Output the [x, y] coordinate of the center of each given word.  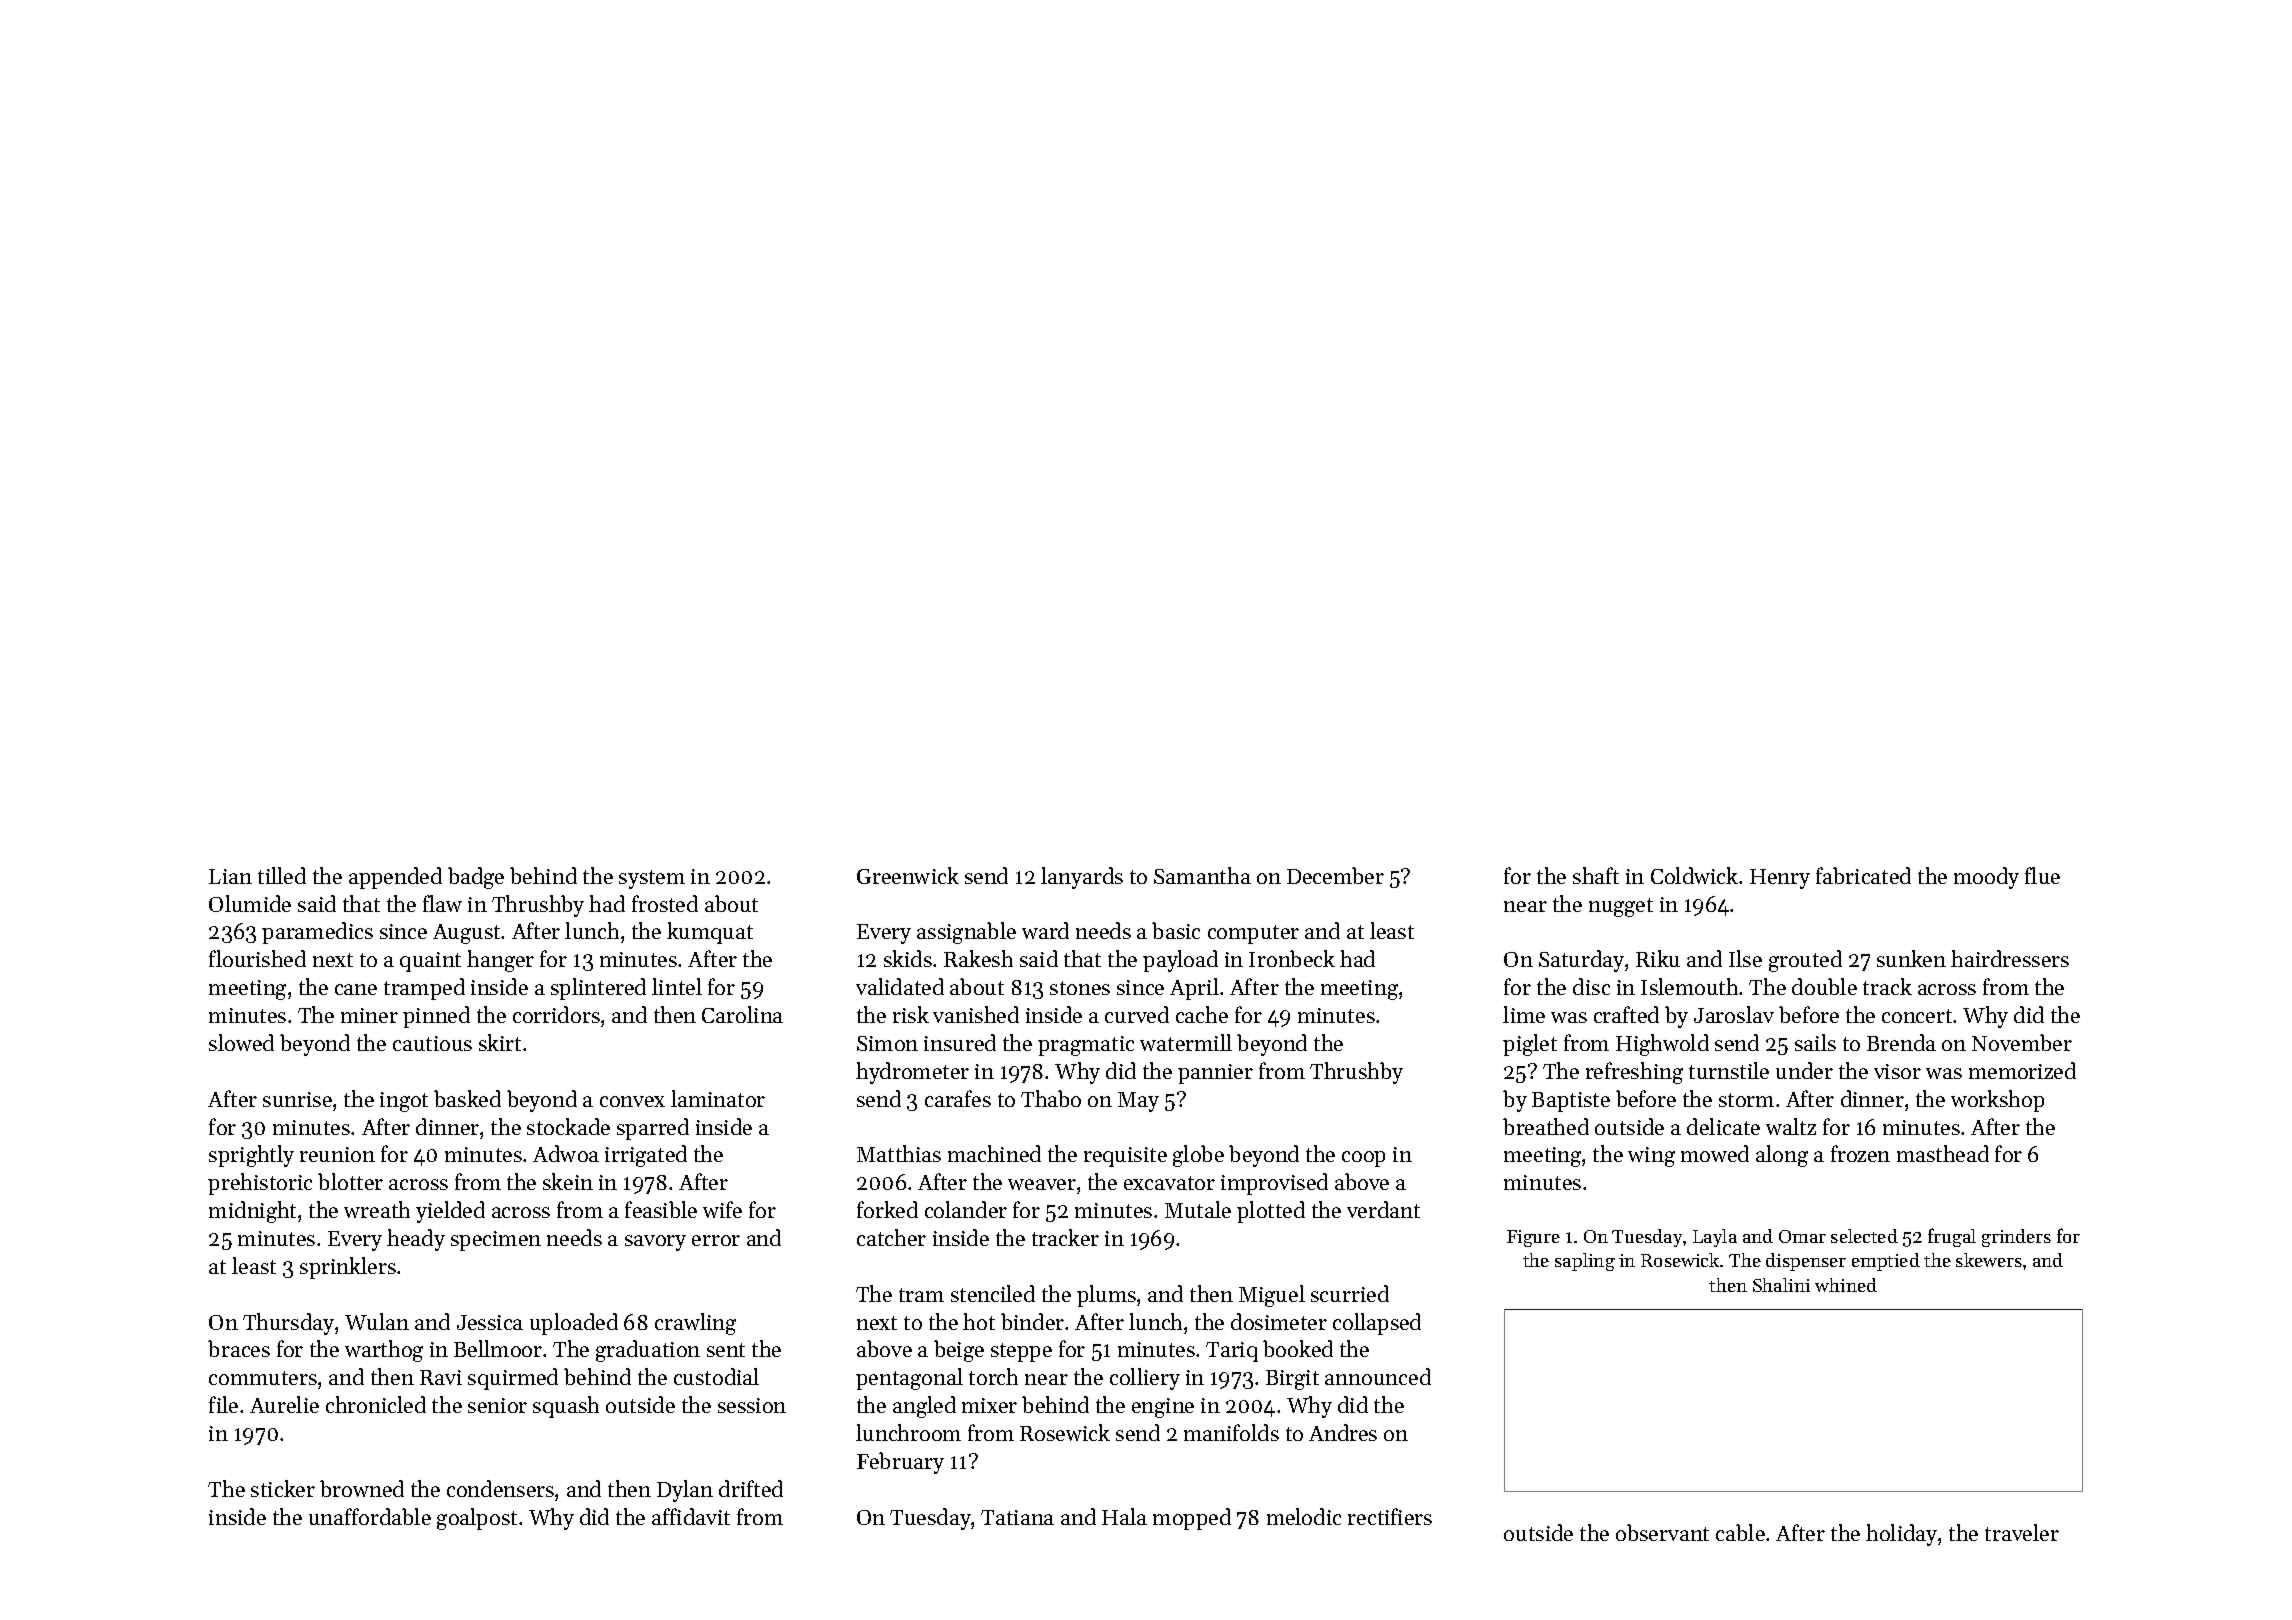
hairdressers [2010, 958]
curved [1137, 1014]
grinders [2016, 1238]
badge [476, 878]
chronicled [376, 1404]
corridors [556, 1014]
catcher [891, 1237]
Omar [1802, 1236]
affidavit [691, 1516]
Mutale [1198, 1209]
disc [1591, 986]
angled [924, 1407]
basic [1176, 930]
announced [1378, 1376]
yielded [450, 1212]
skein [568, 1181]
